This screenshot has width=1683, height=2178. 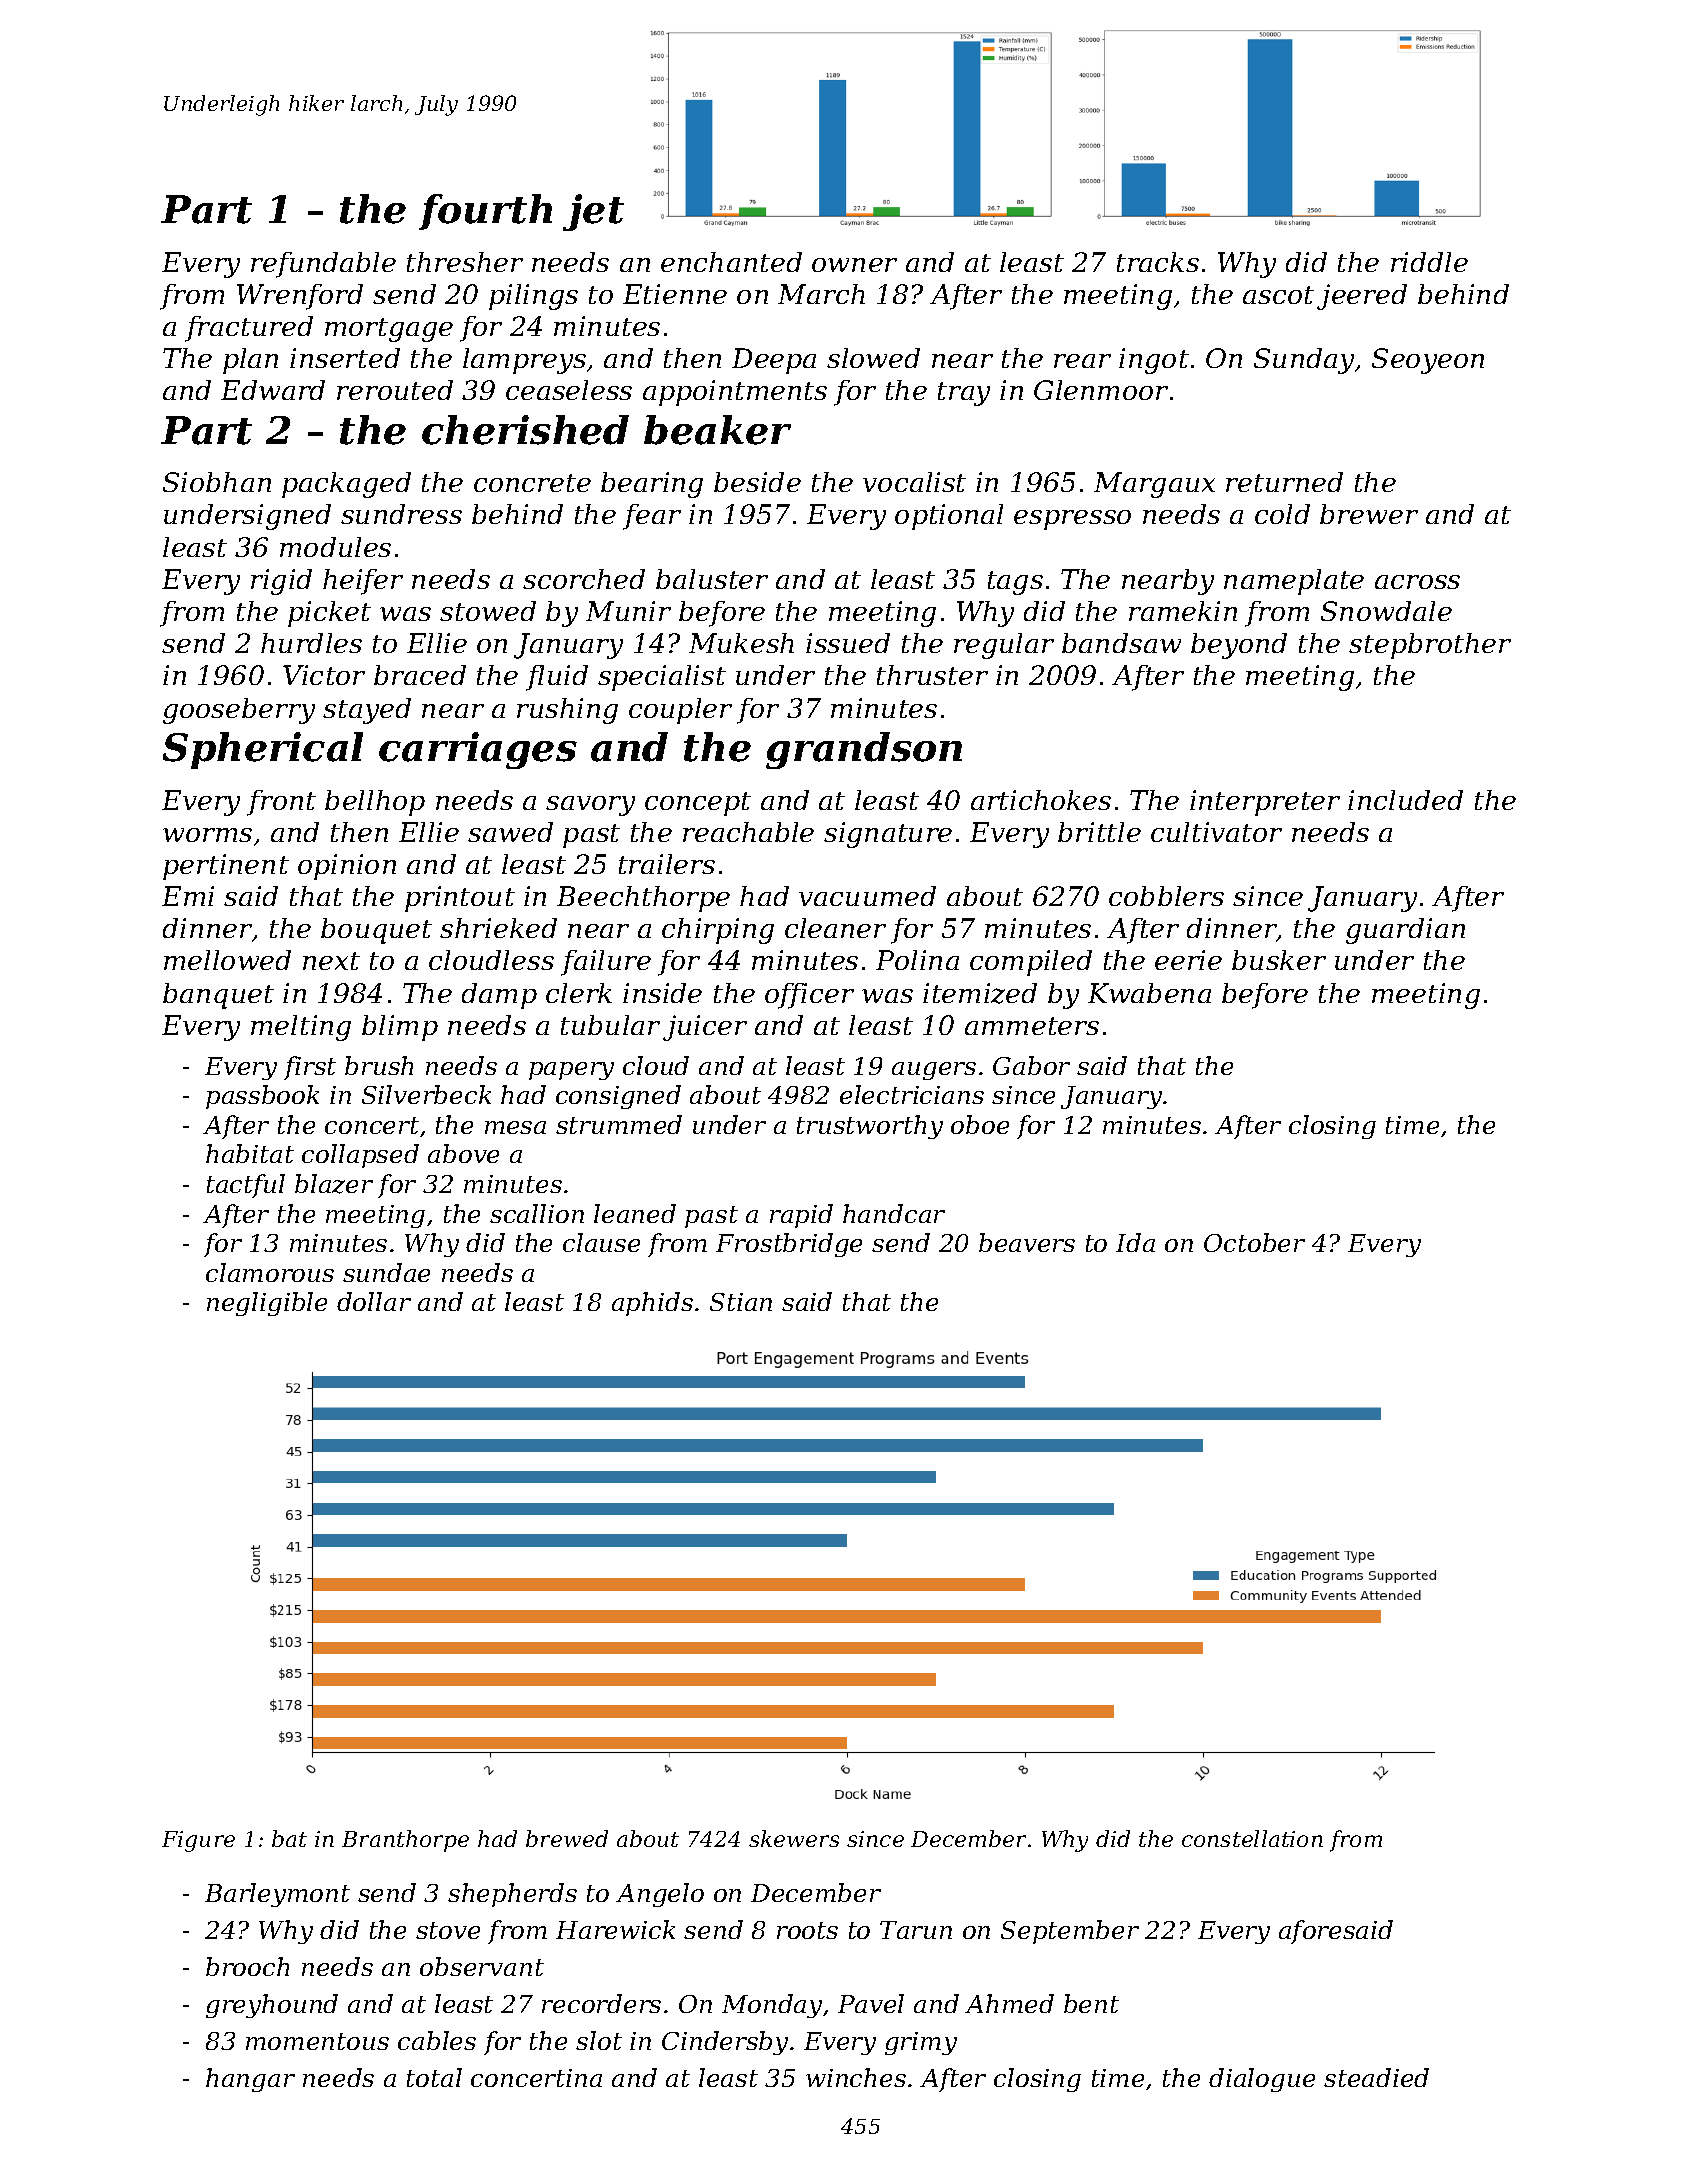 I want to click on trustworthy, so click(x=870, y=1127).
